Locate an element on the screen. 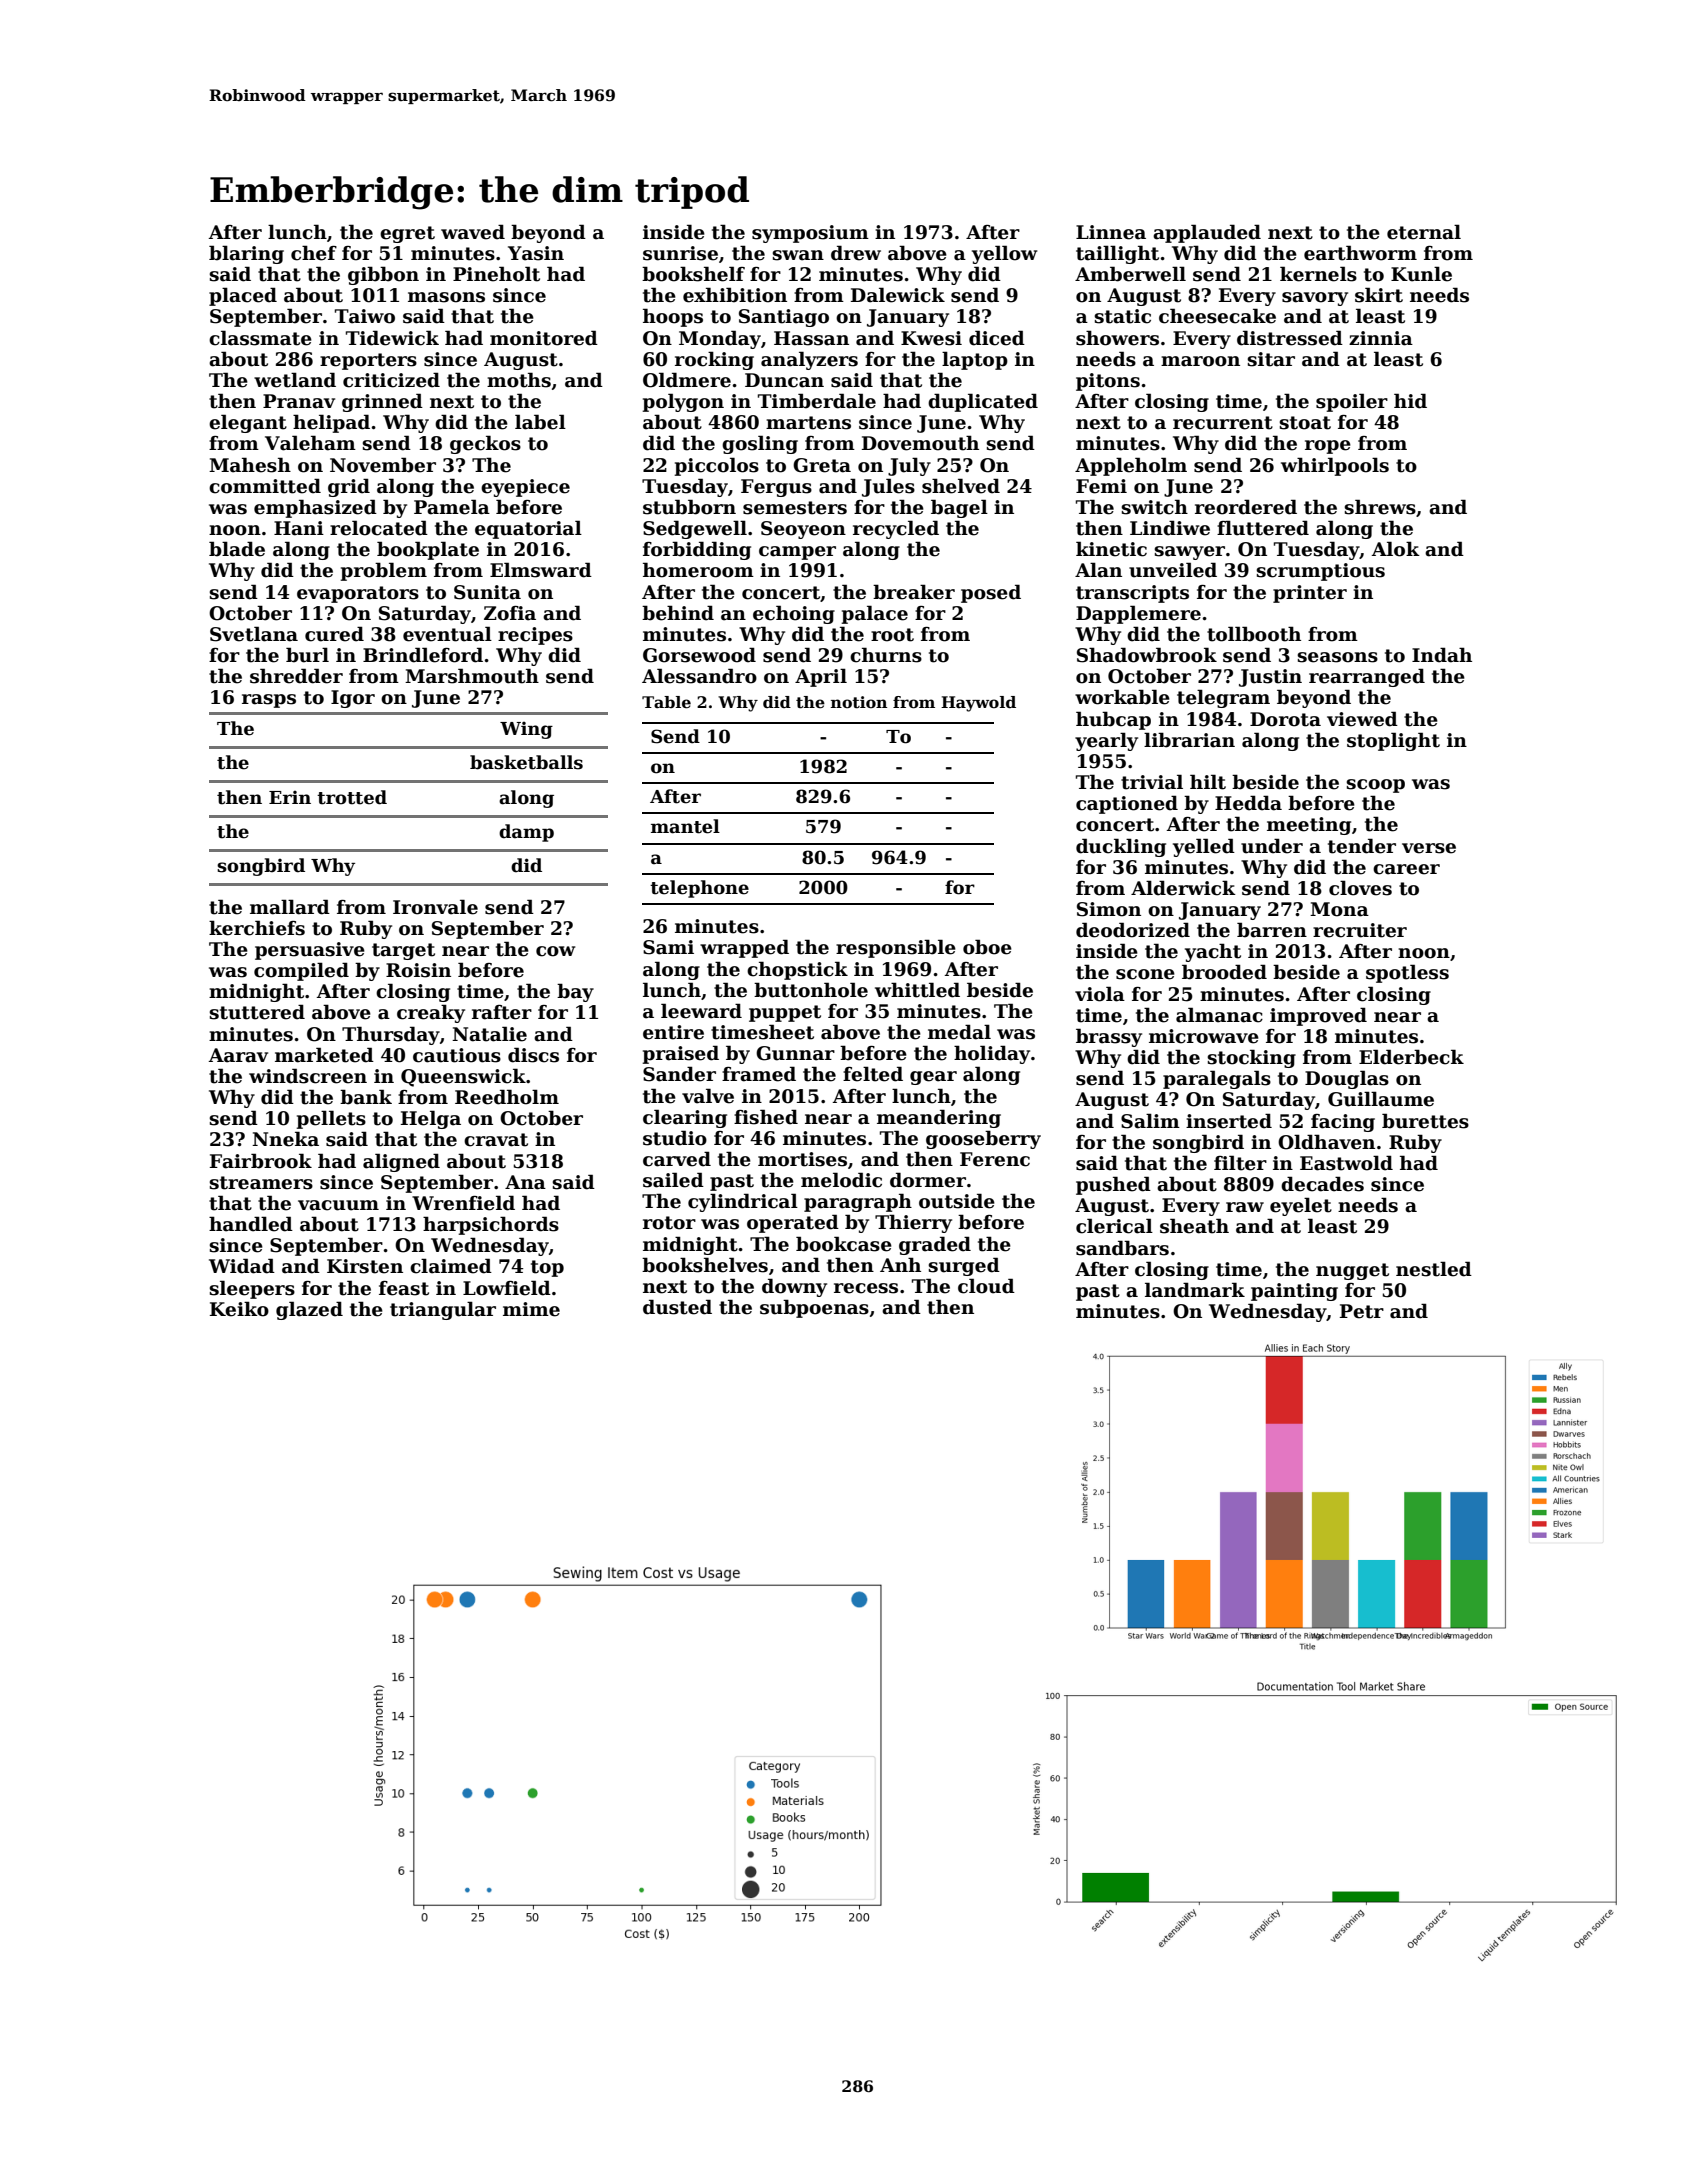 The width and height of the screenshot is (1683, 2178). Jules is located at coordinates (888, 487).
